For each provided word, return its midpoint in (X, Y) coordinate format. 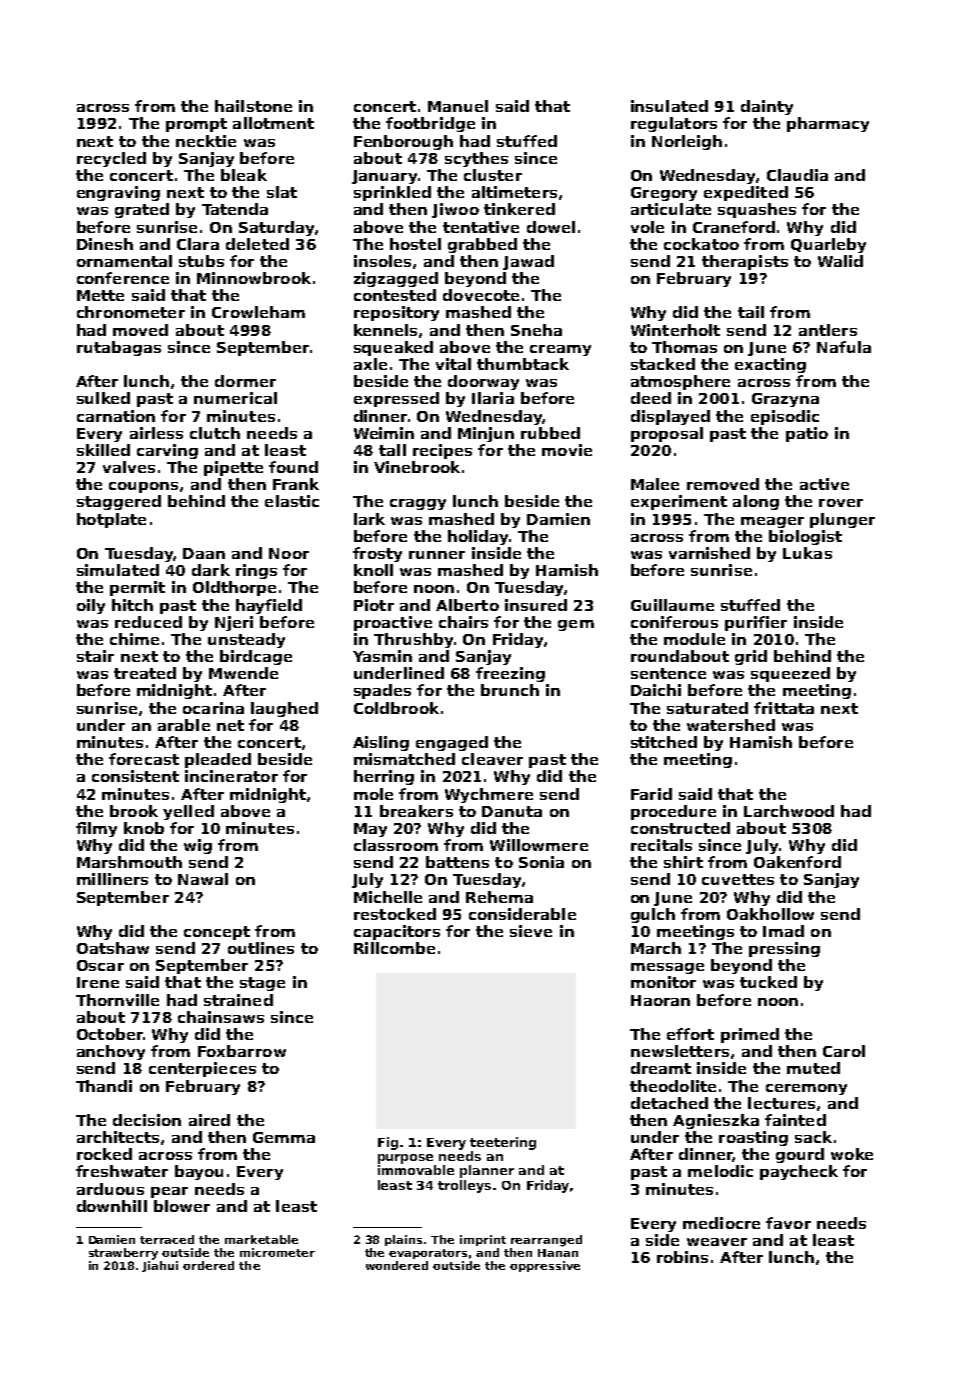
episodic (785, 417)
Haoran (660, 1000)
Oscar (100, 965)
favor (788, 1223)
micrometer (277, 1252)
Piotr (374, 605)
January (384, 177)
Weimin (384, 433)
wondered (397, 1265)
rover (841, 503)
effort (690, 1034)
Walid (840, 261)
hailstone (253, 106)
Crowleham (258, 312)
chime (134, 639)
